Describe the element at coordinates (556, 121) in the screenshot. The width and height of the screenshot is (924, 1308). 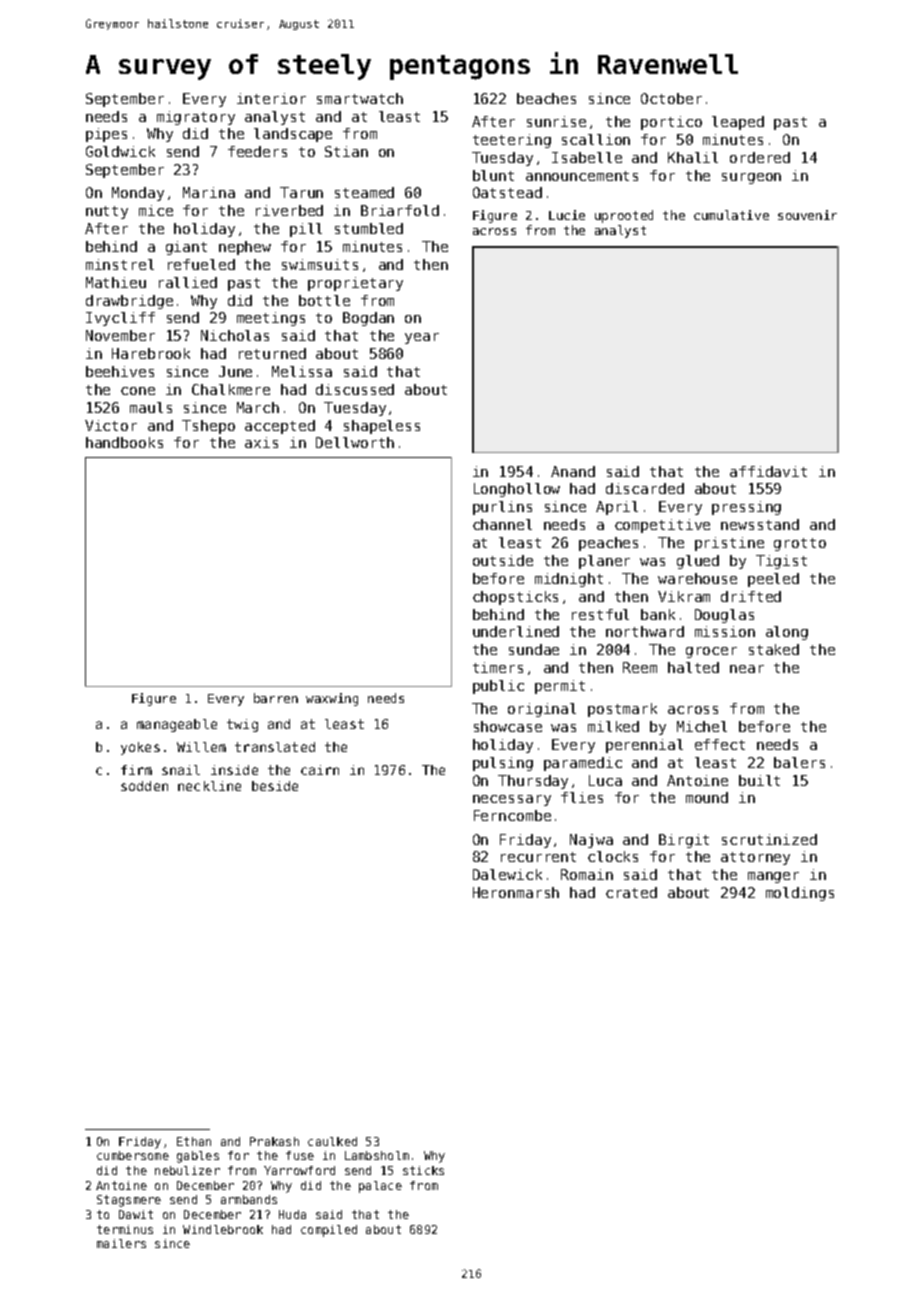
I see `sunrise` at that location.
